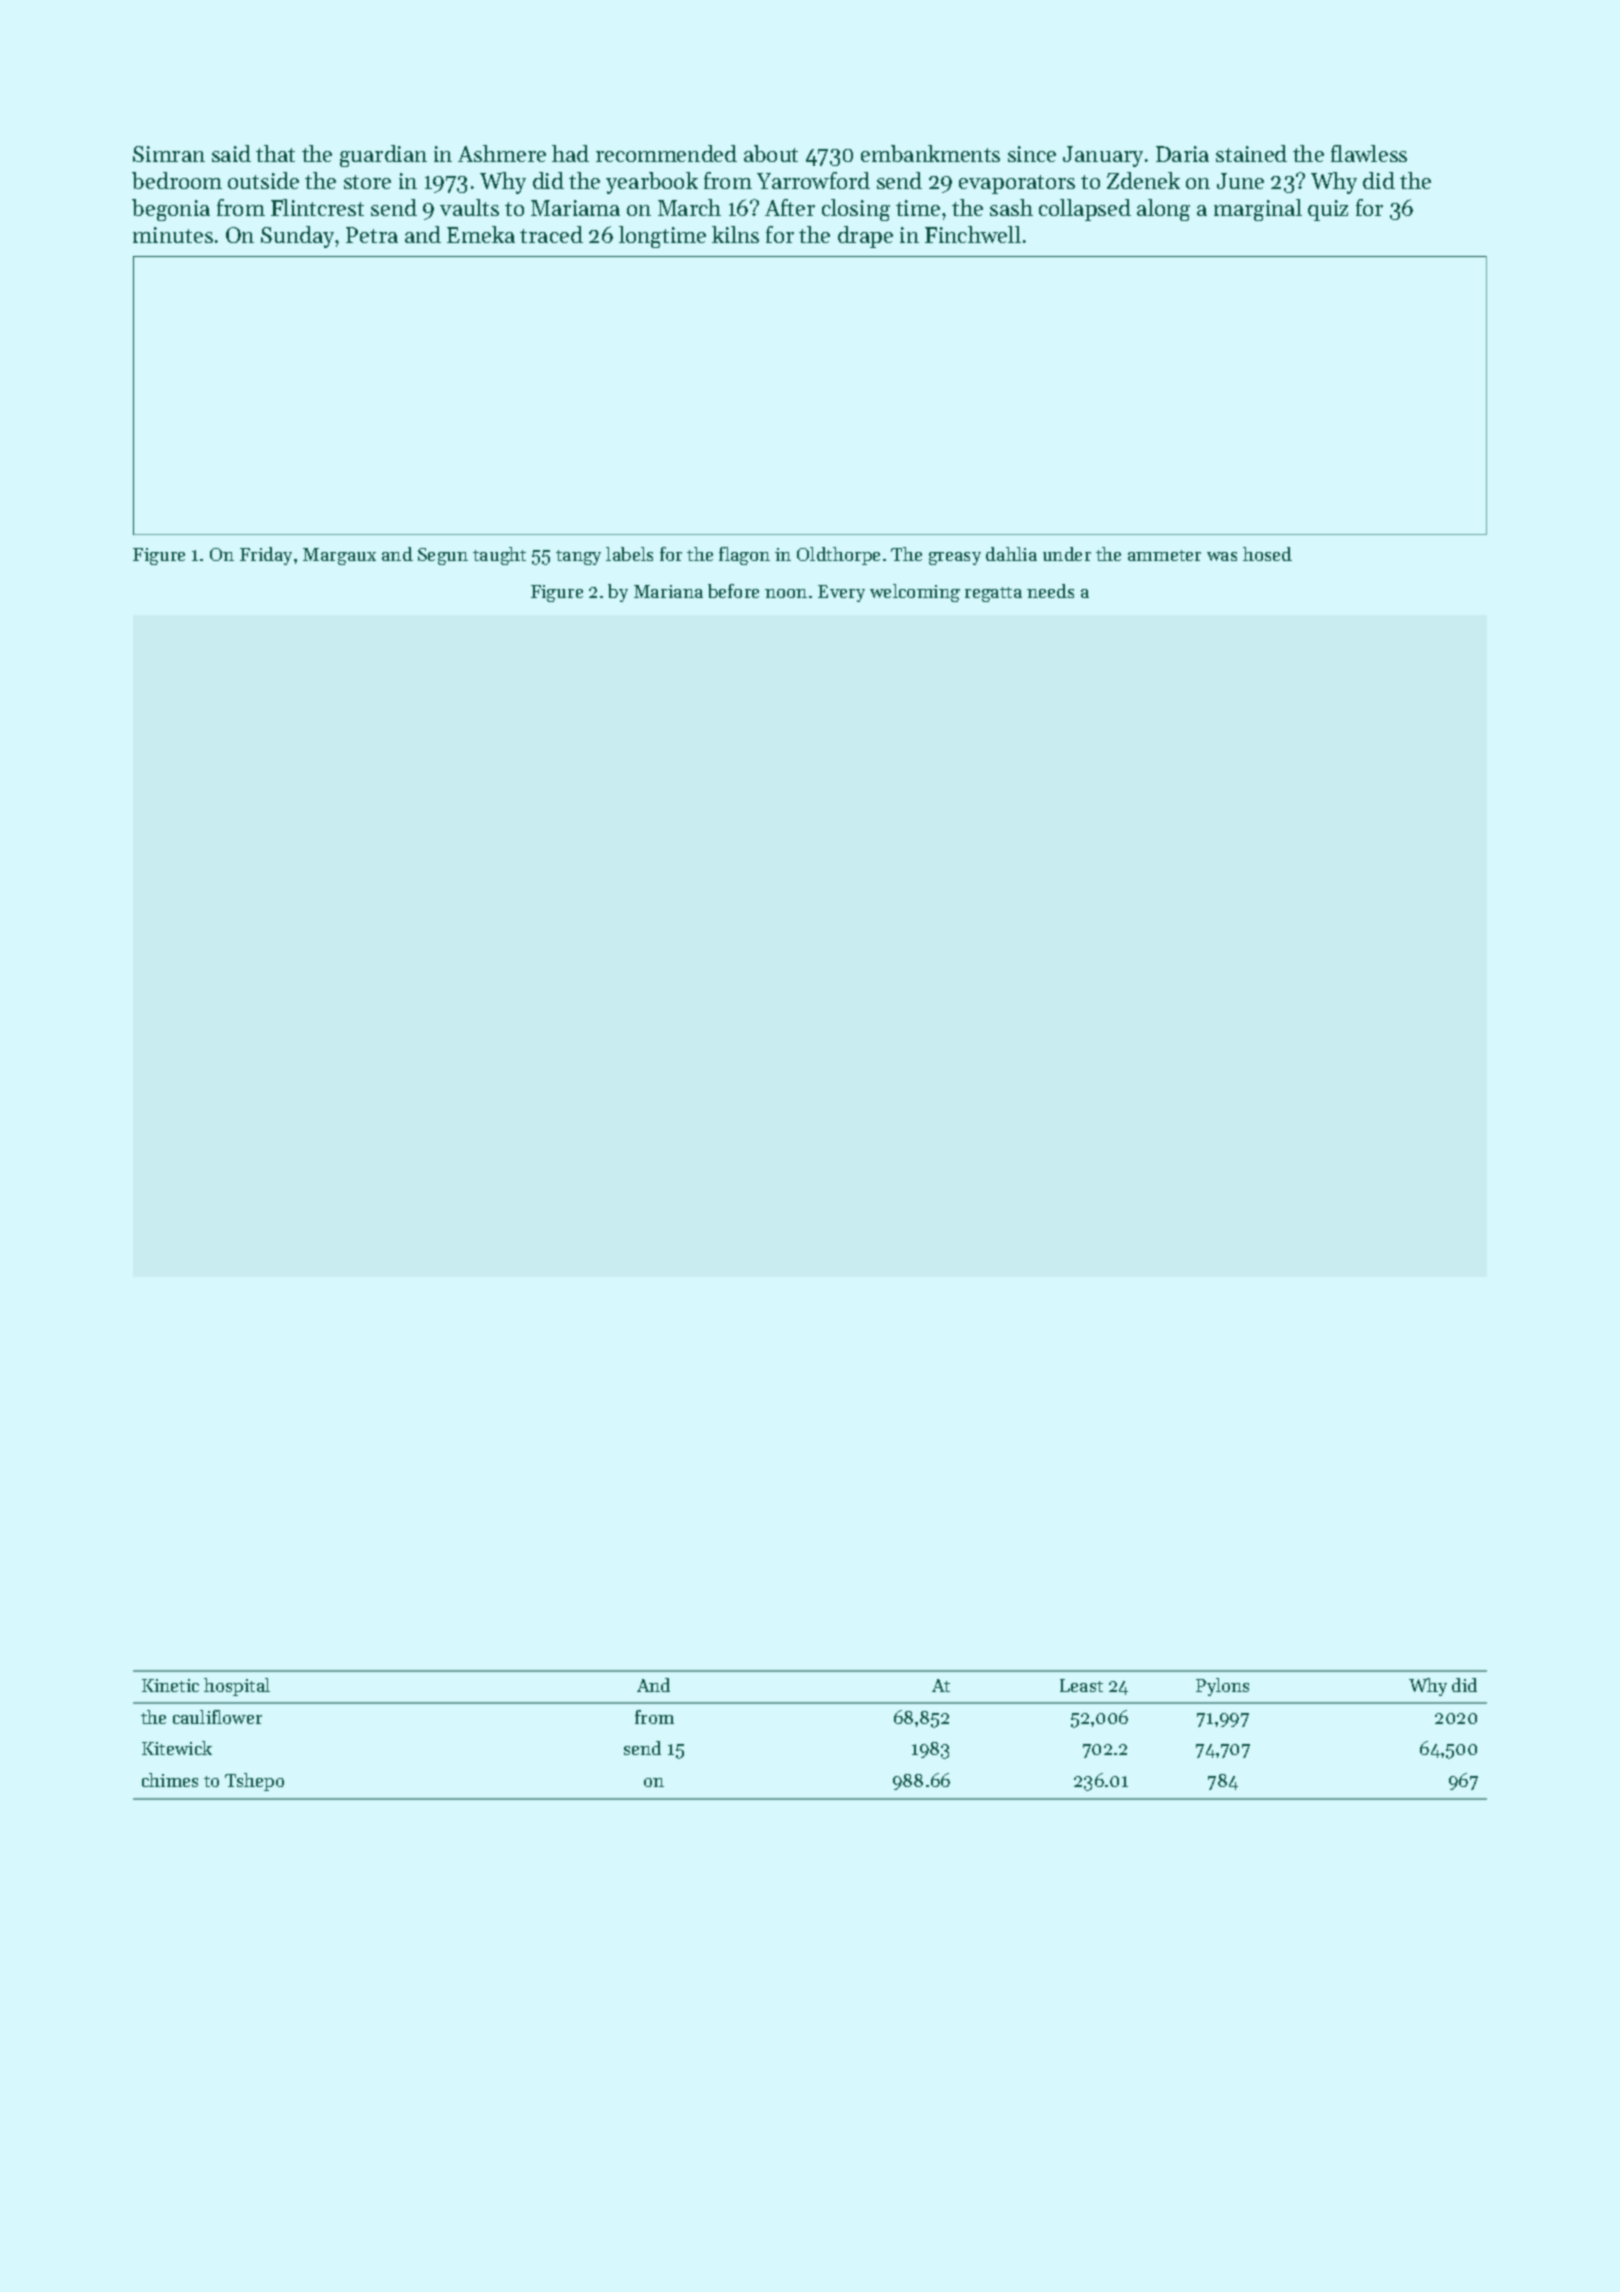  What do you see at coordinates (930, 153) in the screenshot?
I see `embankments` at bounding box center [930, 153].
